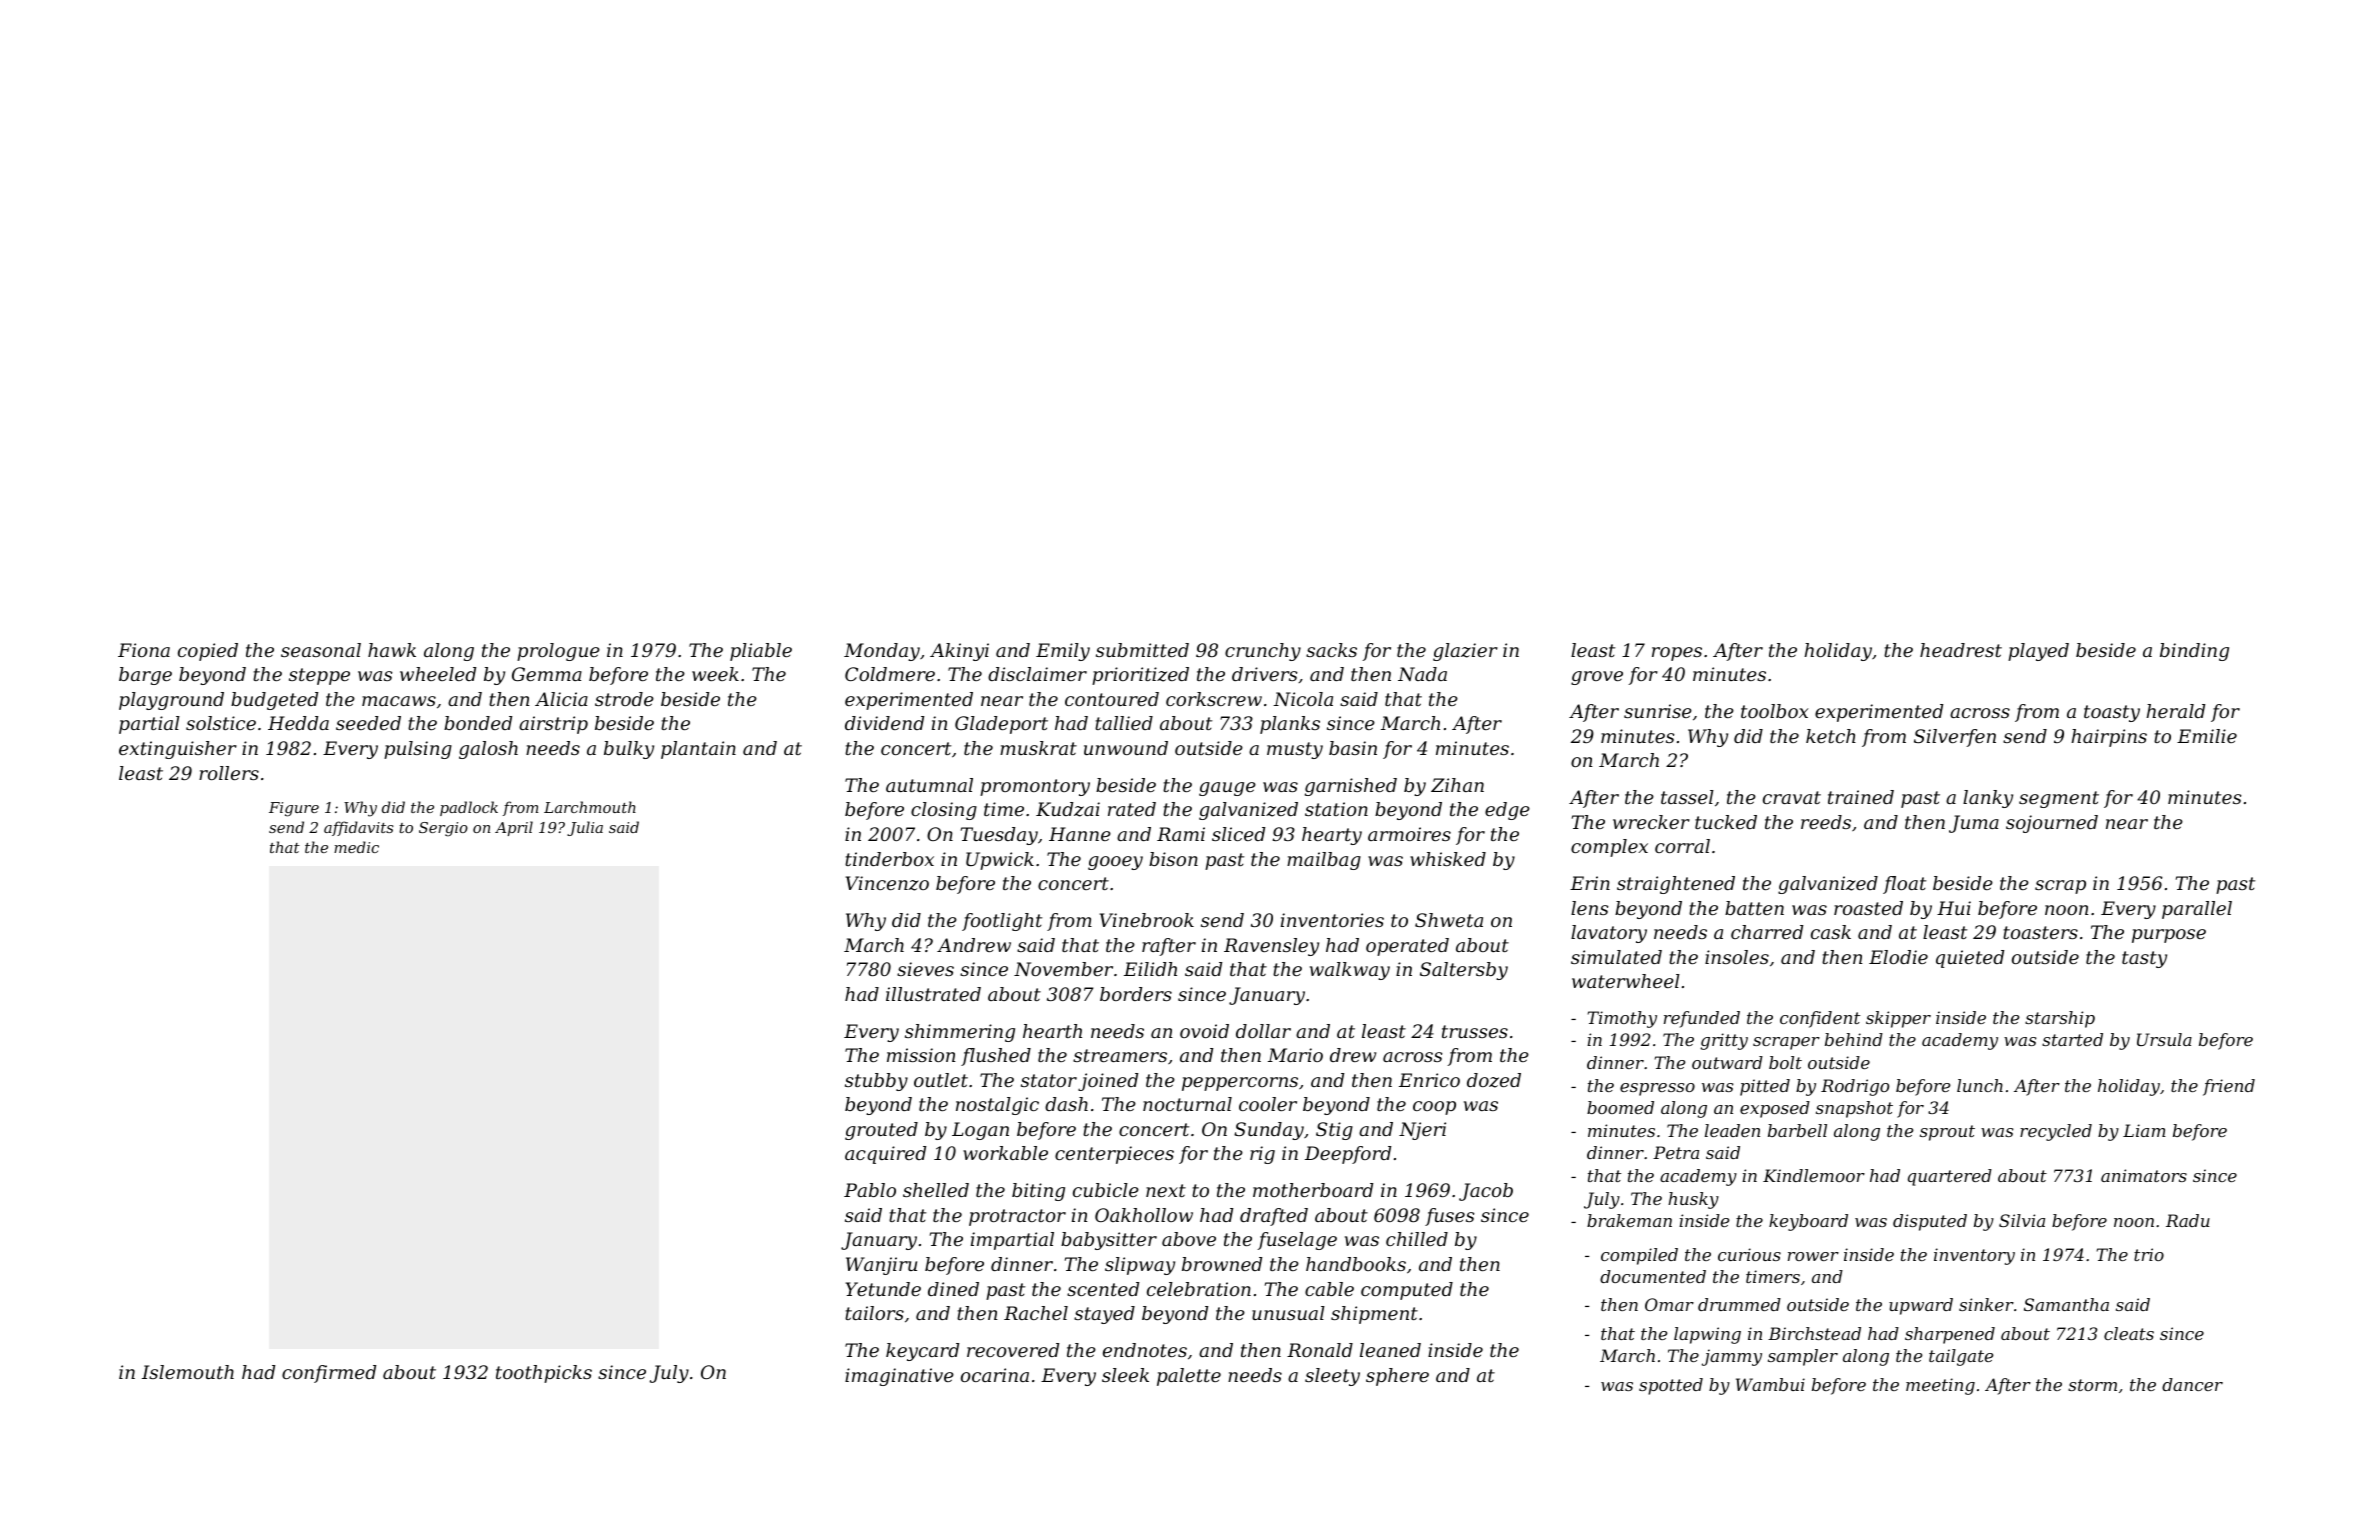 Image resolution: width=2380 pixels, height=1540 pixels. Describe the element at coordinates (629, 750) in the screenshot. I see `bulky` at that location.
